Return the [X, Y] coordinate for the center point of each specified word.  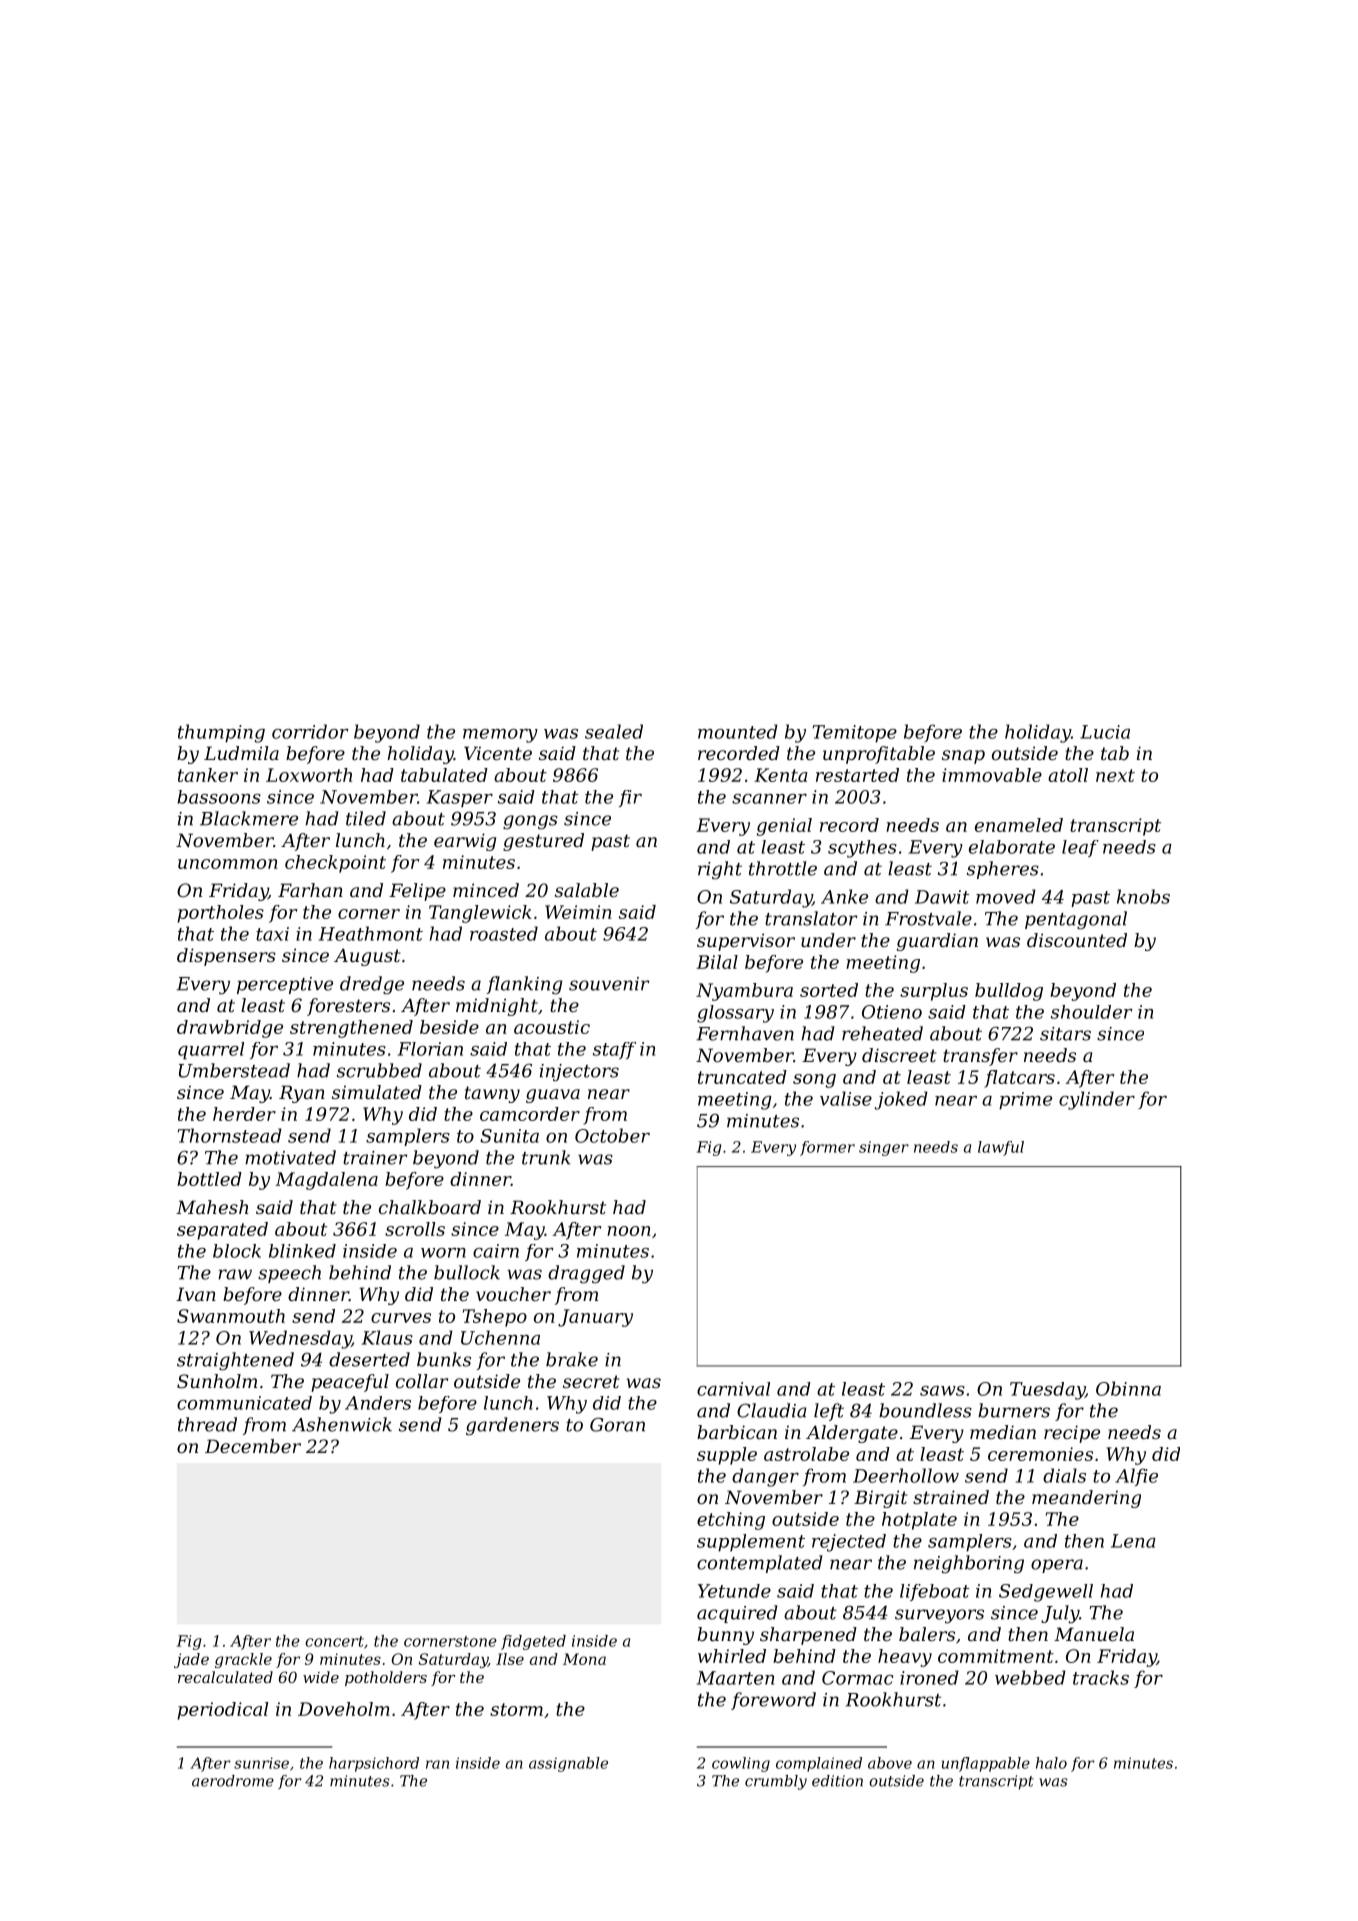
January [595, 1318]
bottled [209, 1179]
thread [207, 1424]
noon [629, 1231]
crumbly [776, 1782]
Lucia [1105, 732]
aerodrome [233, 1781]
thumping [221, 733]
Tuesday [1047, 1391]
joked [901, 1100]
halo [1051, 1763]
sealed [614, 731]
